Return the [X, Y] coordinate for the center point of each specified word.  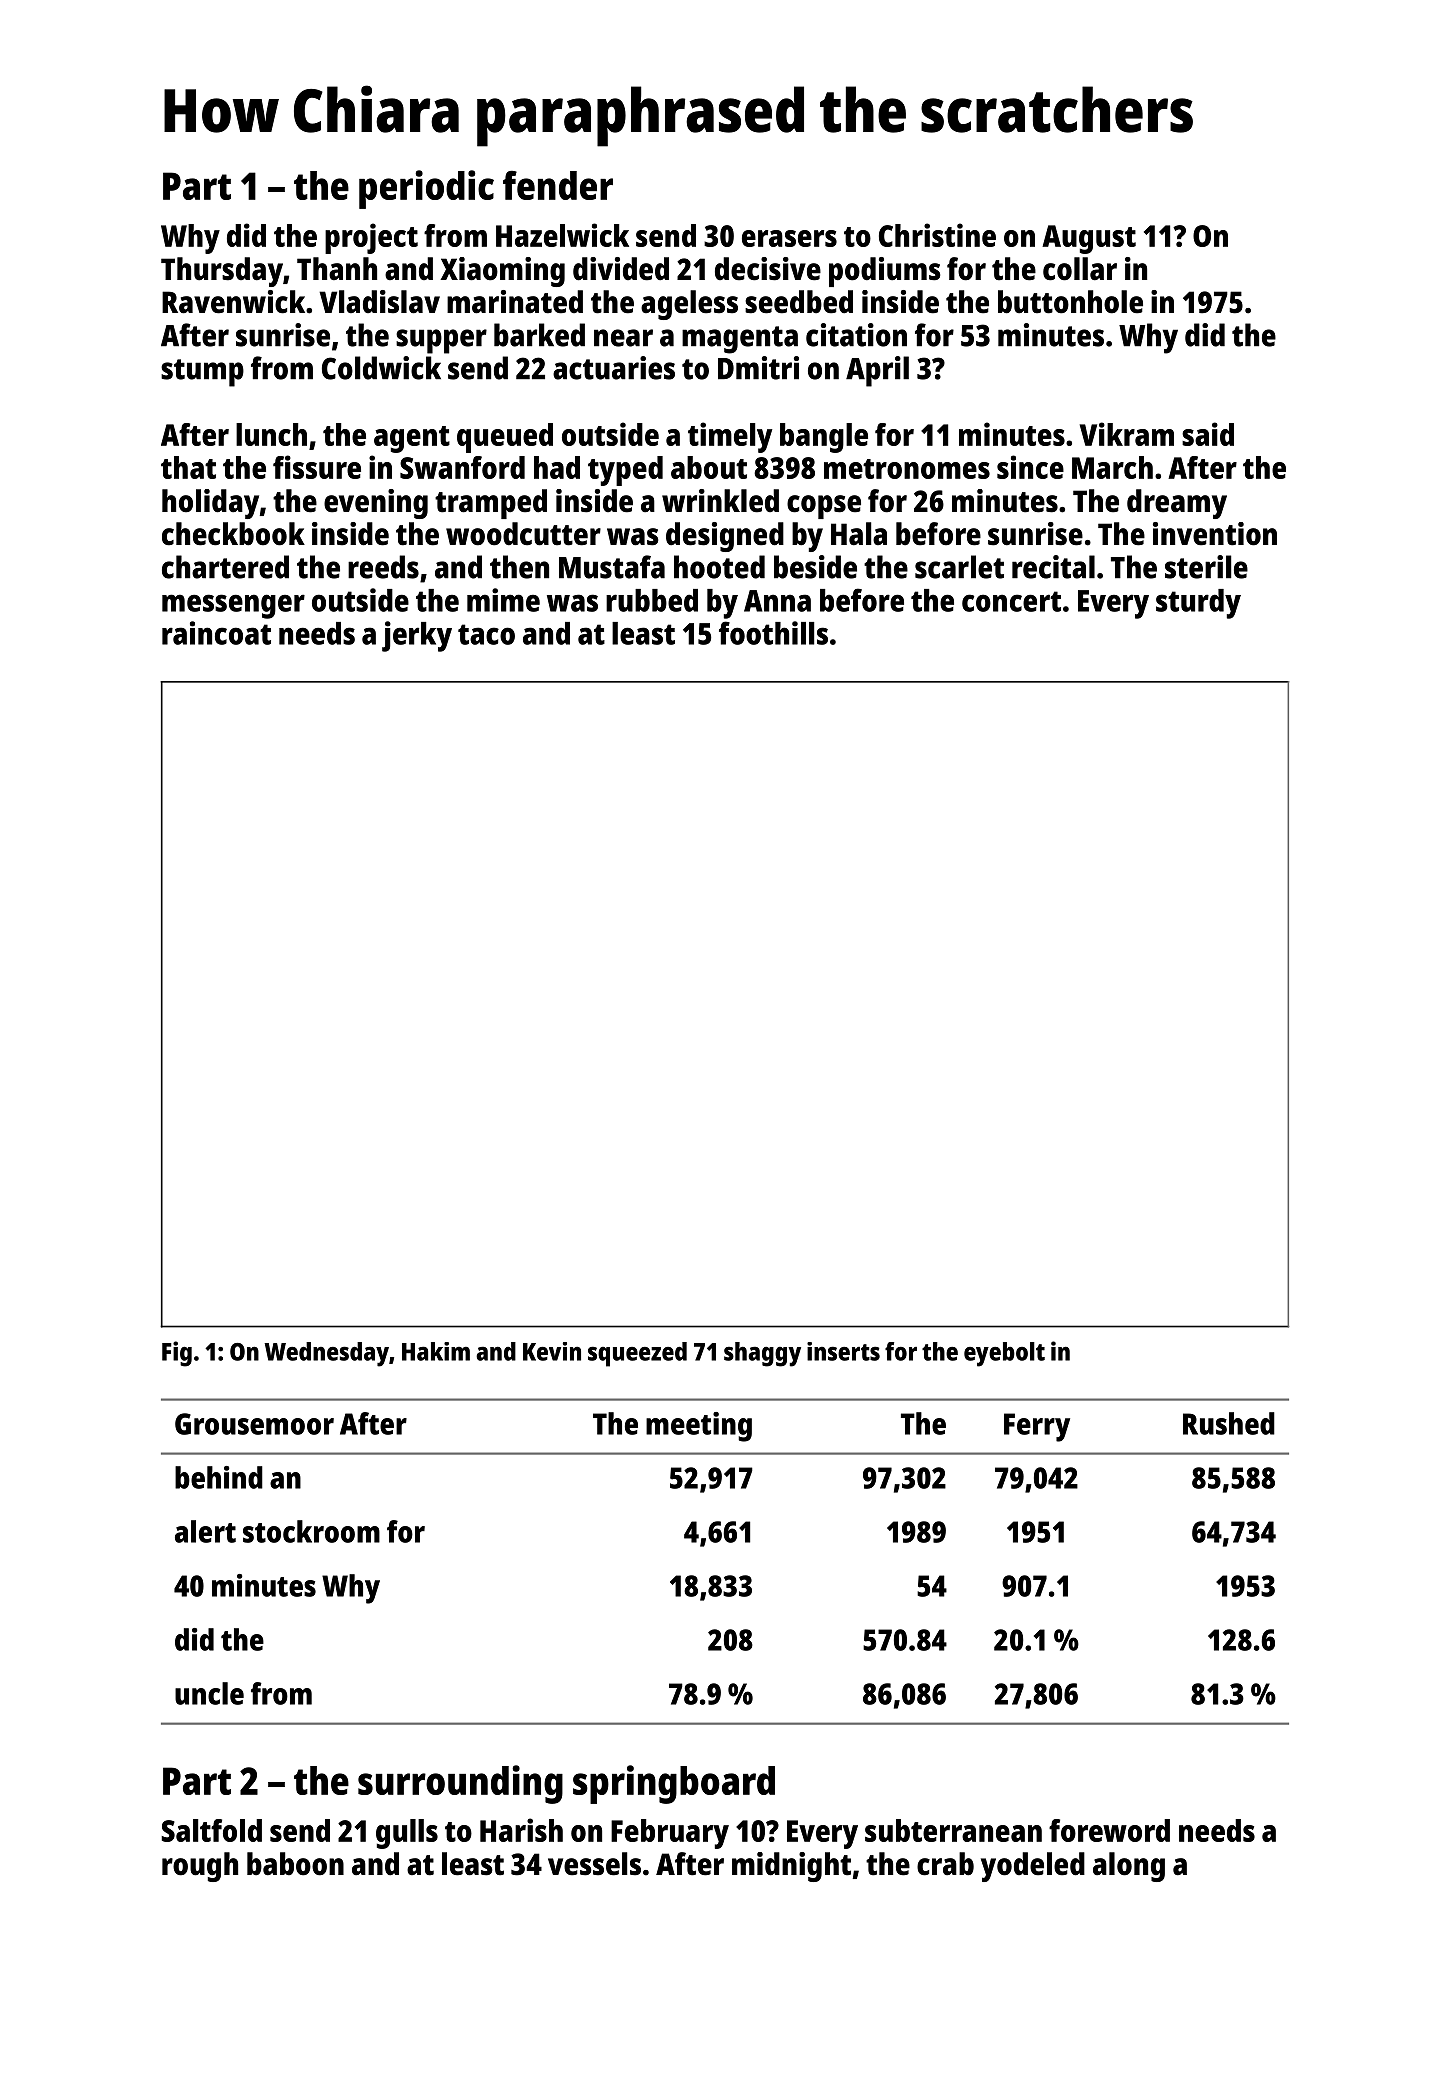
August [1089, 239]
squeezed [637, 1354]
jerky [417, 636]
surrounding [460, 1784]
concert [1011, 601]
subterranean [953, 1830]
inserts [843, 1351]
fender [558, 185]
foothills [773, 633]
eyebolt [1004, 1354]
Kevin [552, 1351]
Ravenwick [233, 302]
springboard [674, 1784]
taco [486, 634]
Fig [177, 1354]
